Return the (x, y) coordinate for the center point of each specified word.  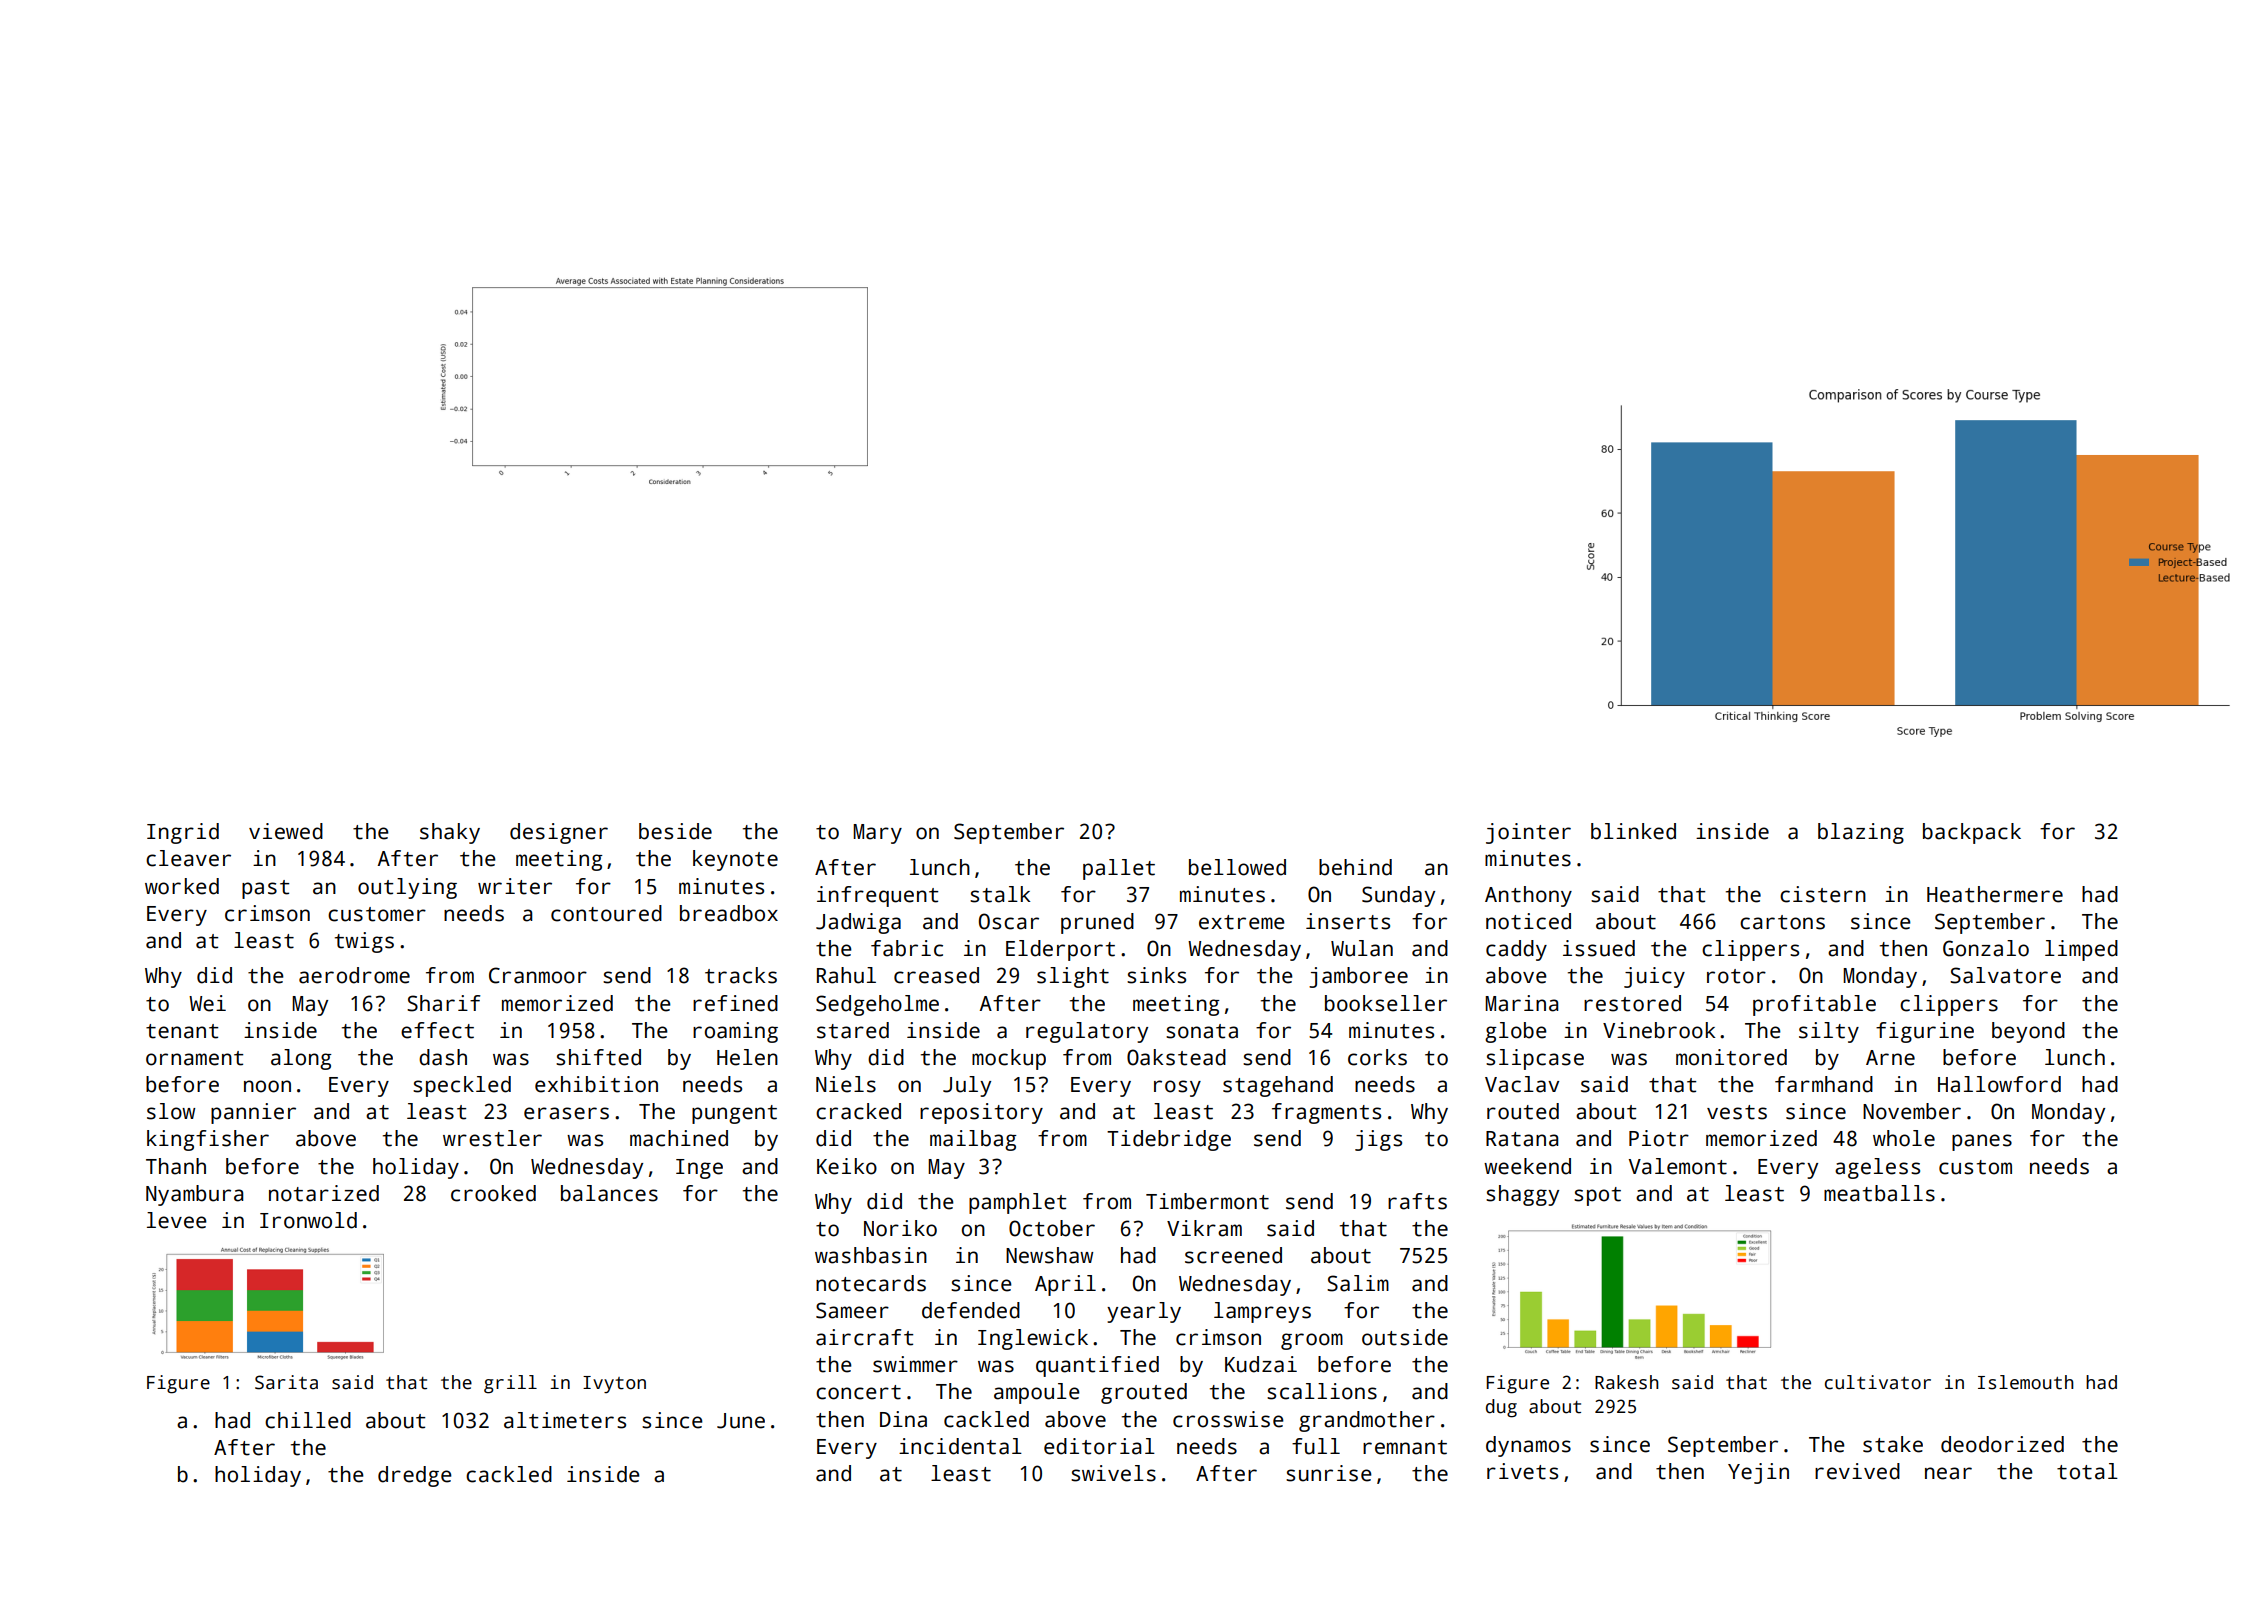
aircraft (864, 1337)
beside (675, 831)
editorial (1099, 1446)
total (2087, 1471)
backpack (1972, 833)
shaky (450, 833)
